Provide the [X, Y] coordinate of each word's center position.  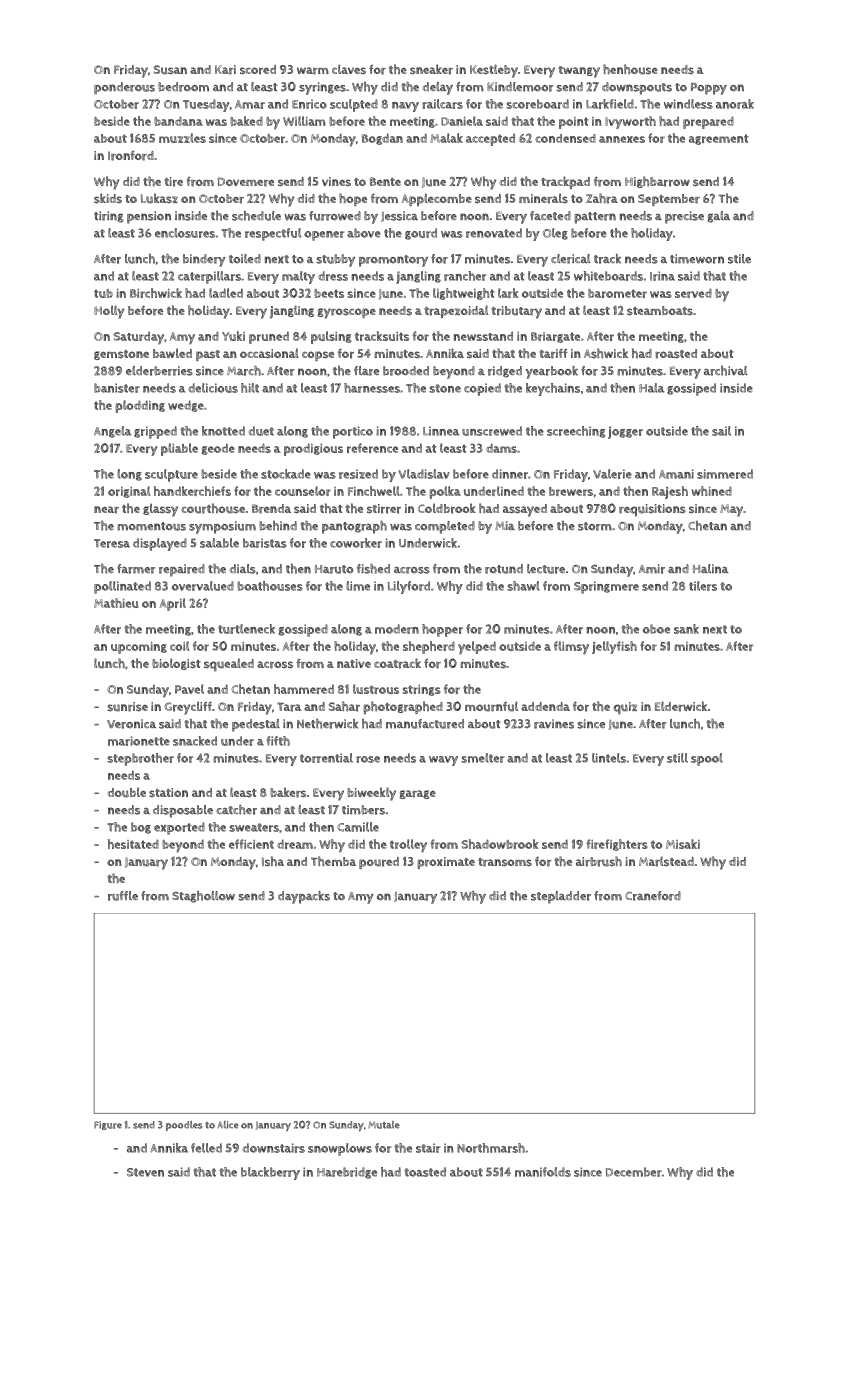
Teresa [112, 543]
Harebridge [347, 1173]
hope [353, 199]
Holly [109, 312]
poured [379, 863]
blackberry [270, 1173]
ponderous [124, 88]
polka [445, 492]
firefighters [617, 845]
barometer [617, 293]
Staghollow [203, 897]
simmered [725, 474]
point [574, 123]
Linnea [441, 431]
